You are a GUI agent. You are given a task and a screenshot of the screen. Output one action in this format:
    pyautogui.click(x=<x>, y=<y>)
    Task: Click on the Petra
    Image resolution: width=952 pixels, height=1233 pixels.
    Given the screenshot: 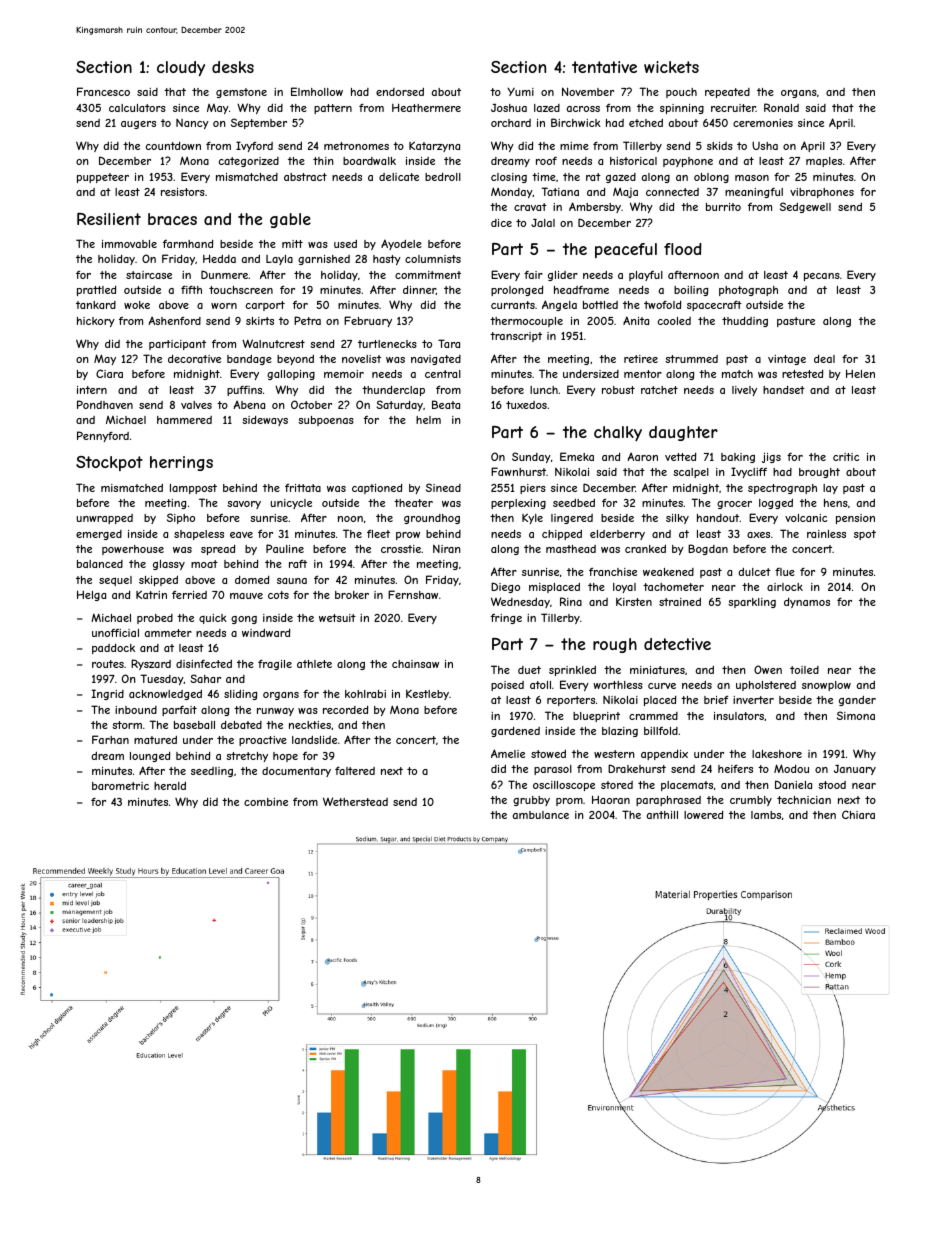 What is the action you would take?
    pyautogui.click(x=307, y=320)
